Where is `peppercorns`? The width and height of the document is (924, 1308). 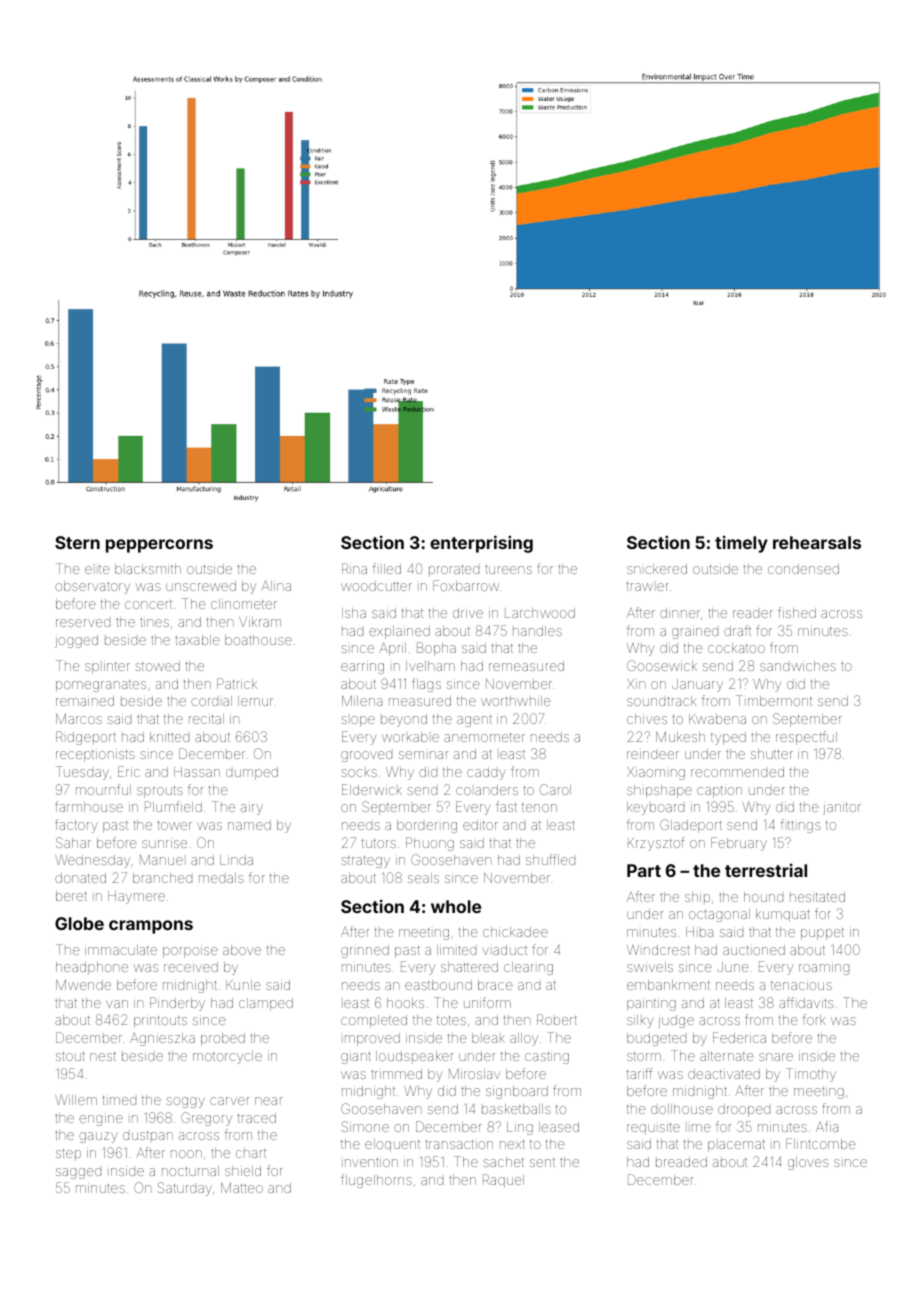 peppercorns is located at coordinates (159, 546).
